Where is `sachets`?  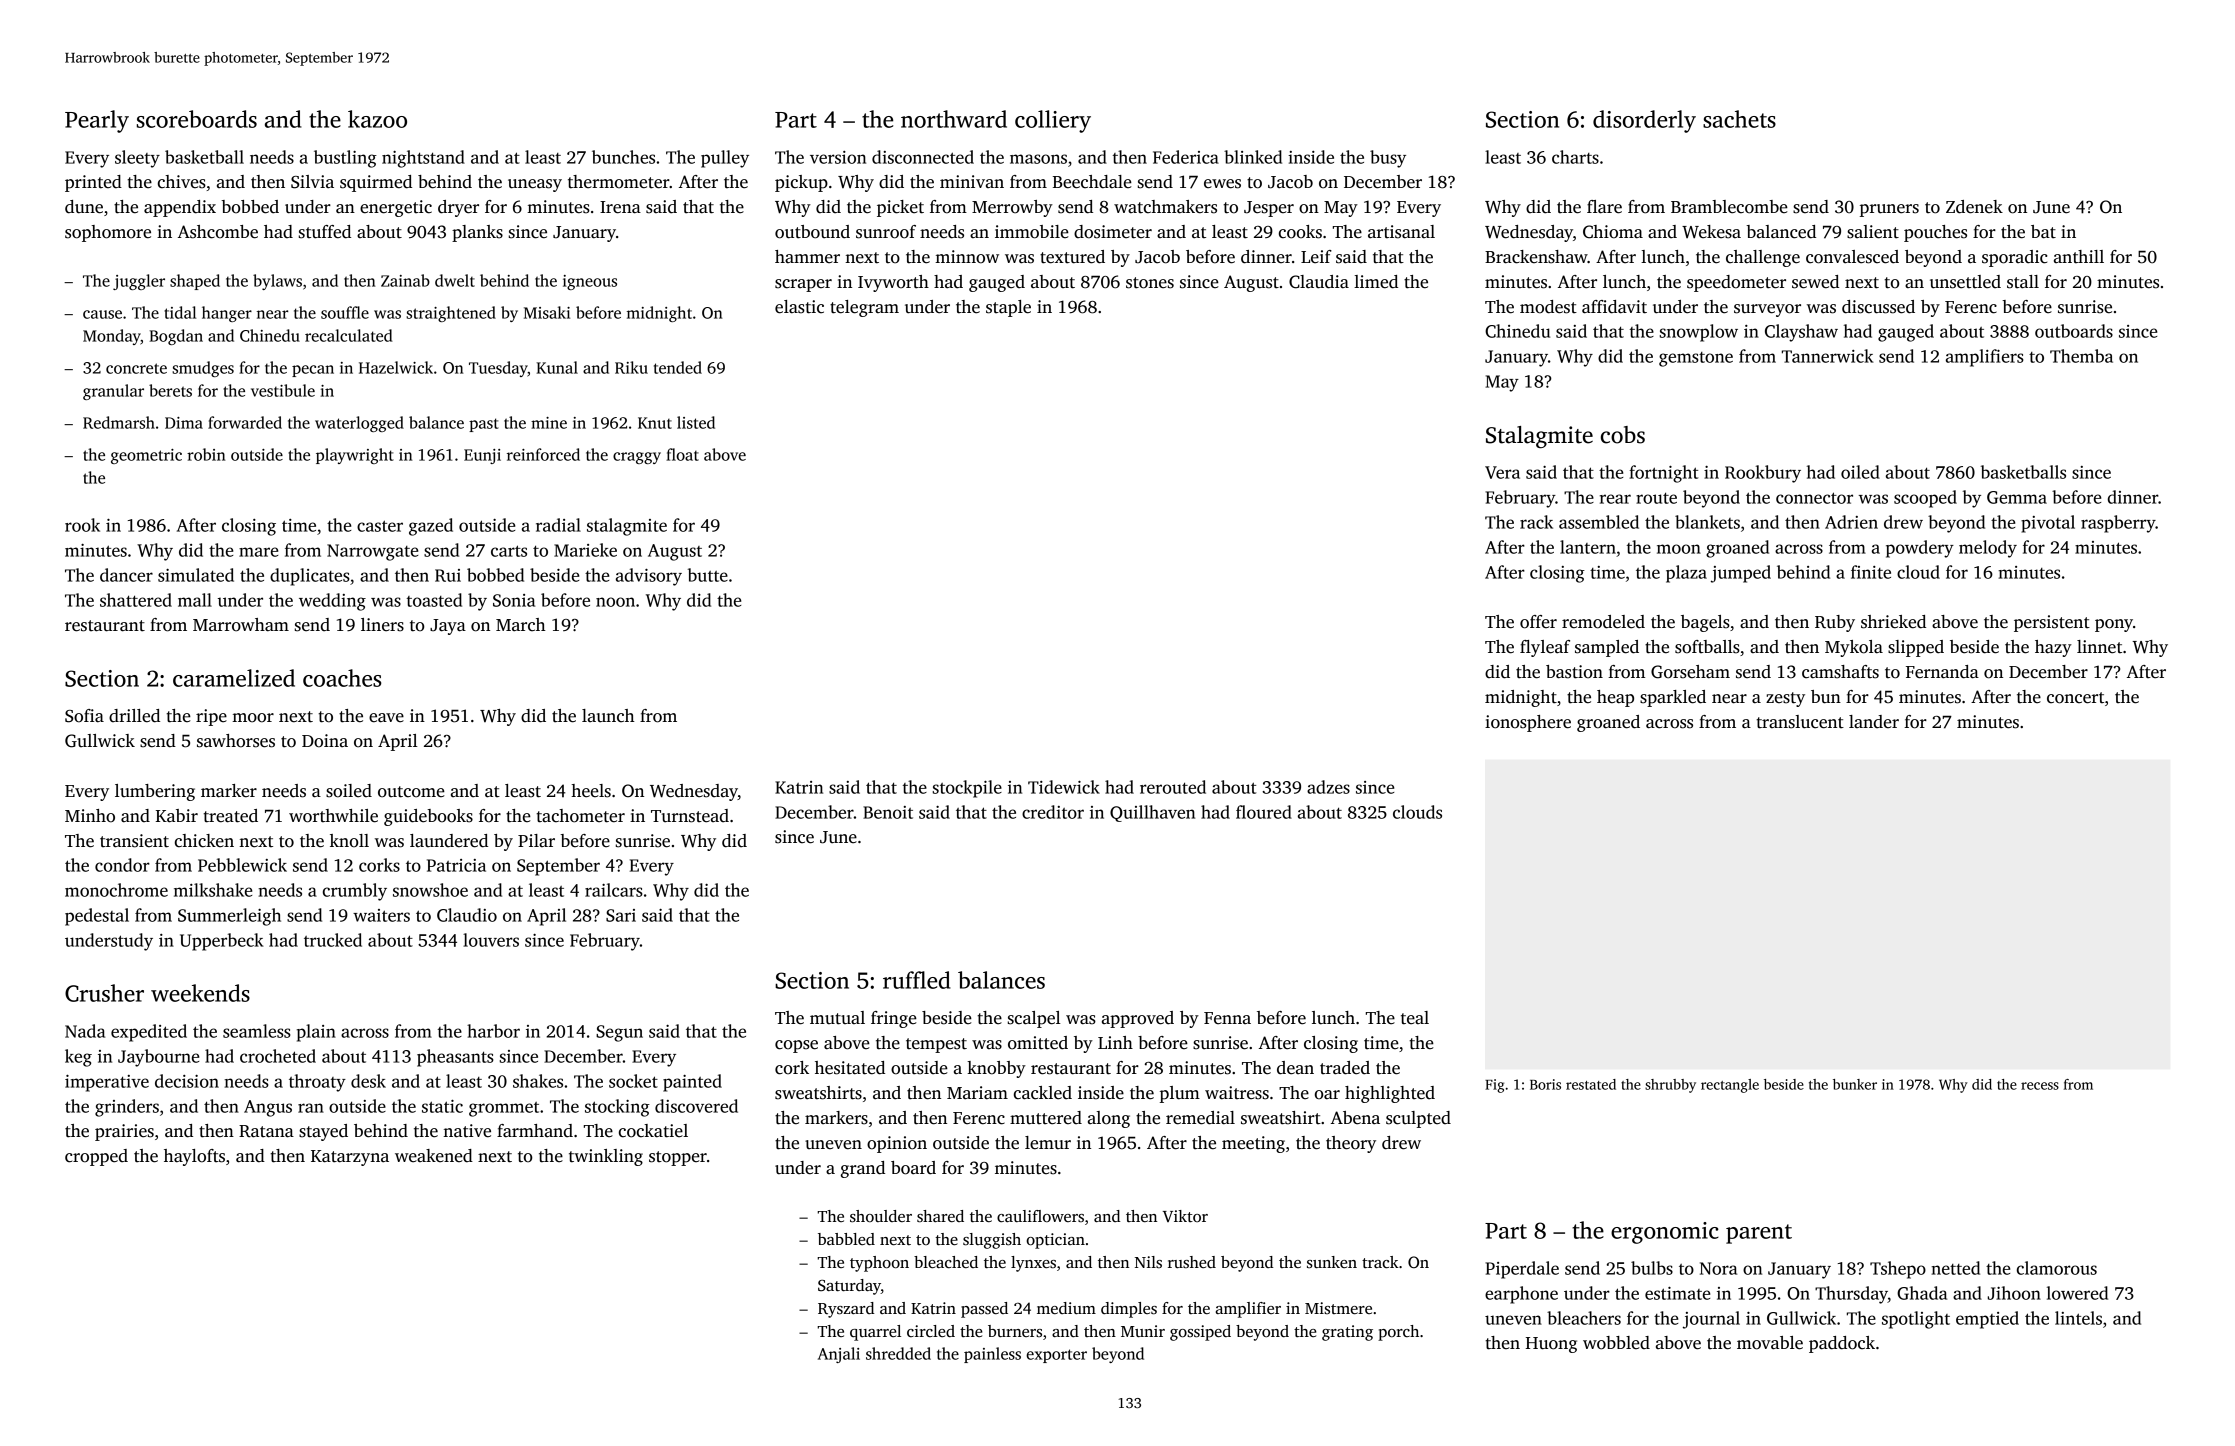
sachets is located at coordinates (1739, 119).
